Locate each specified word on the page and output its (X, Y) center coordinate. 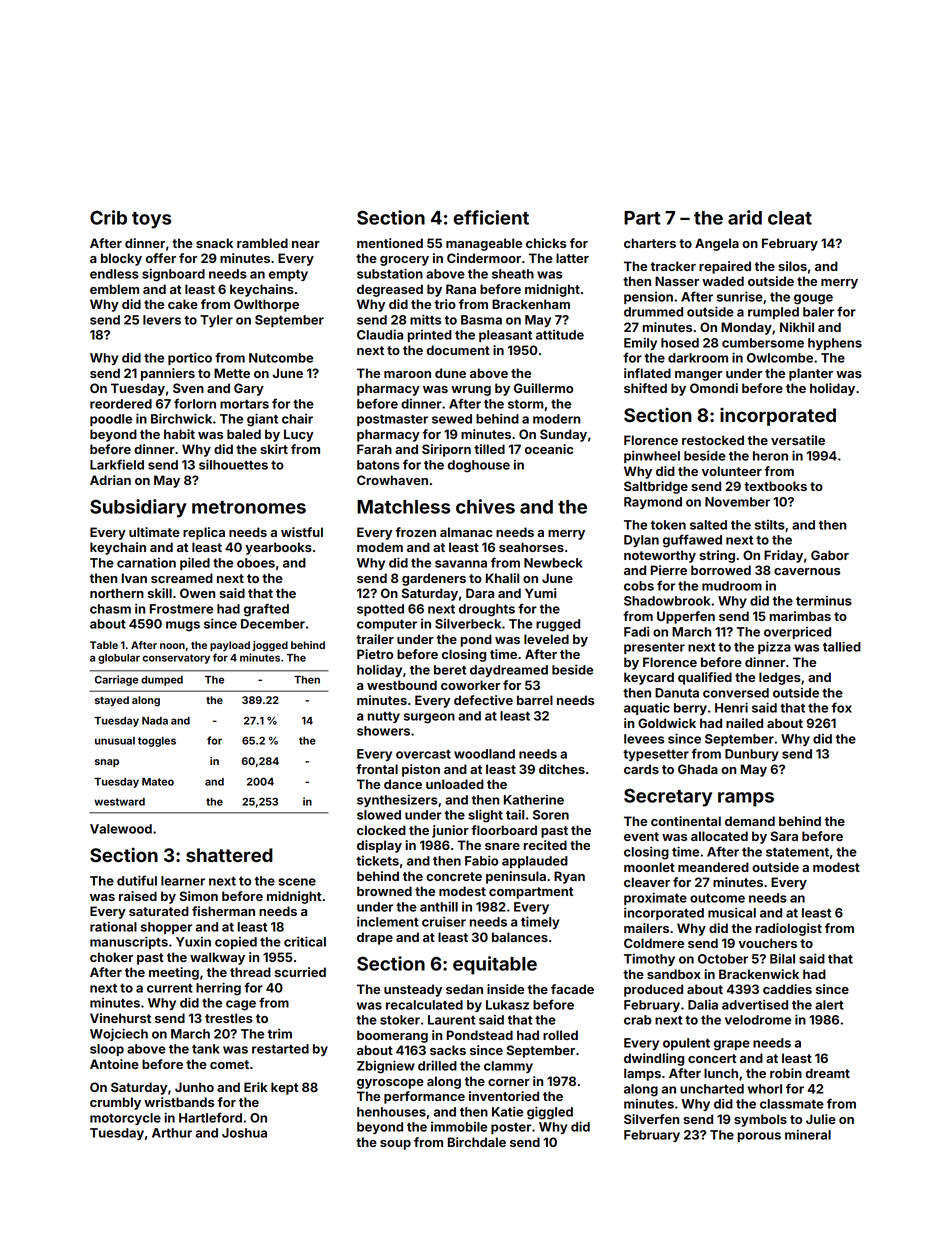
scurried (300, 972)
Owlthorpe (266, 305)
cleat (790, 218)
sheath (513, 274)
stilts (770, 524)
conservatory (176, 659)
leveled (546, 639)
